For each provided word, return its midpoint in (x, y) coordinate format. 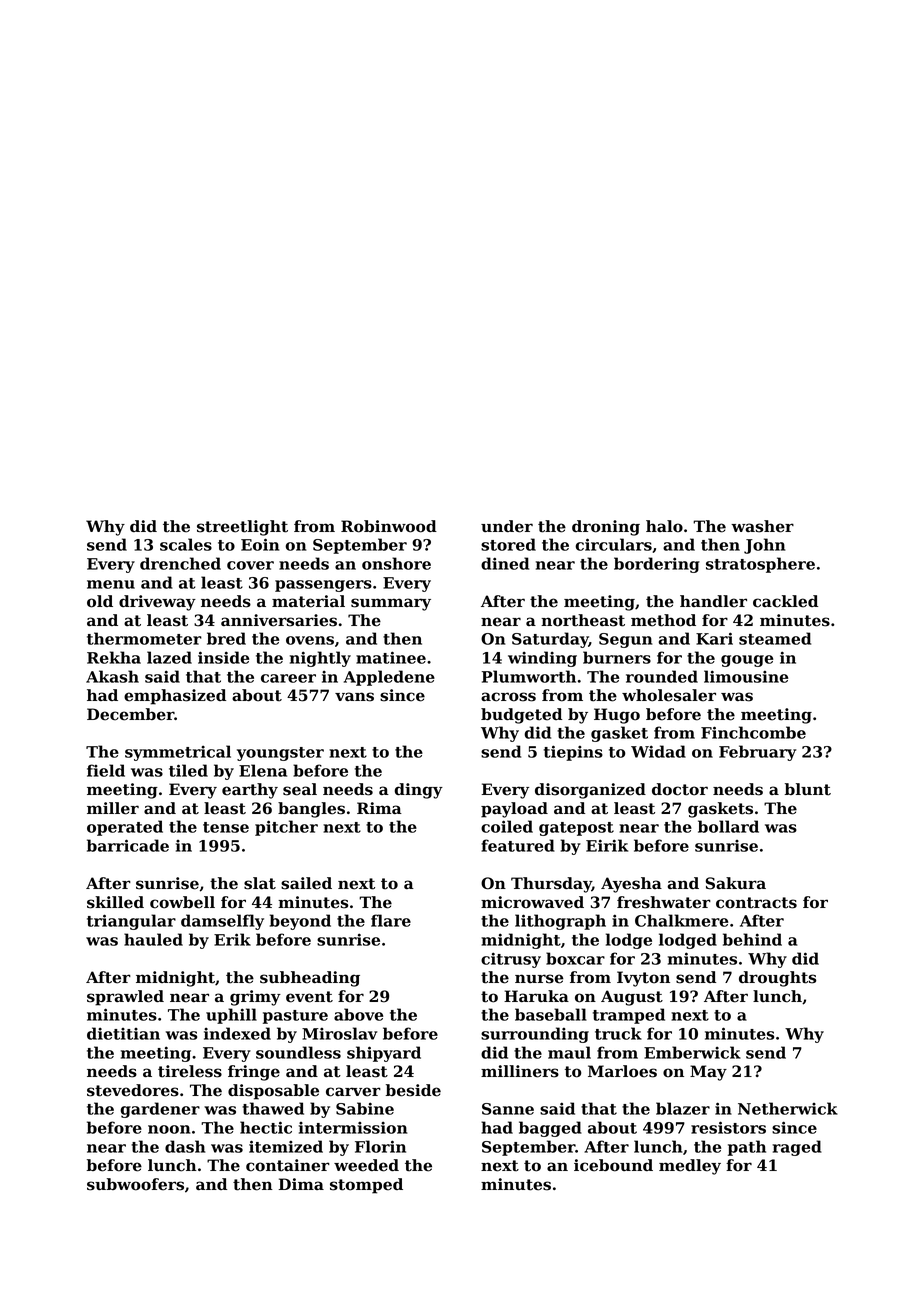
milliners (520, 1071)
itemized (286, 1146)
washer (762, 526)
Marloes (622, 1071)
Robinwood (389, 526)
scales (186, 544)
